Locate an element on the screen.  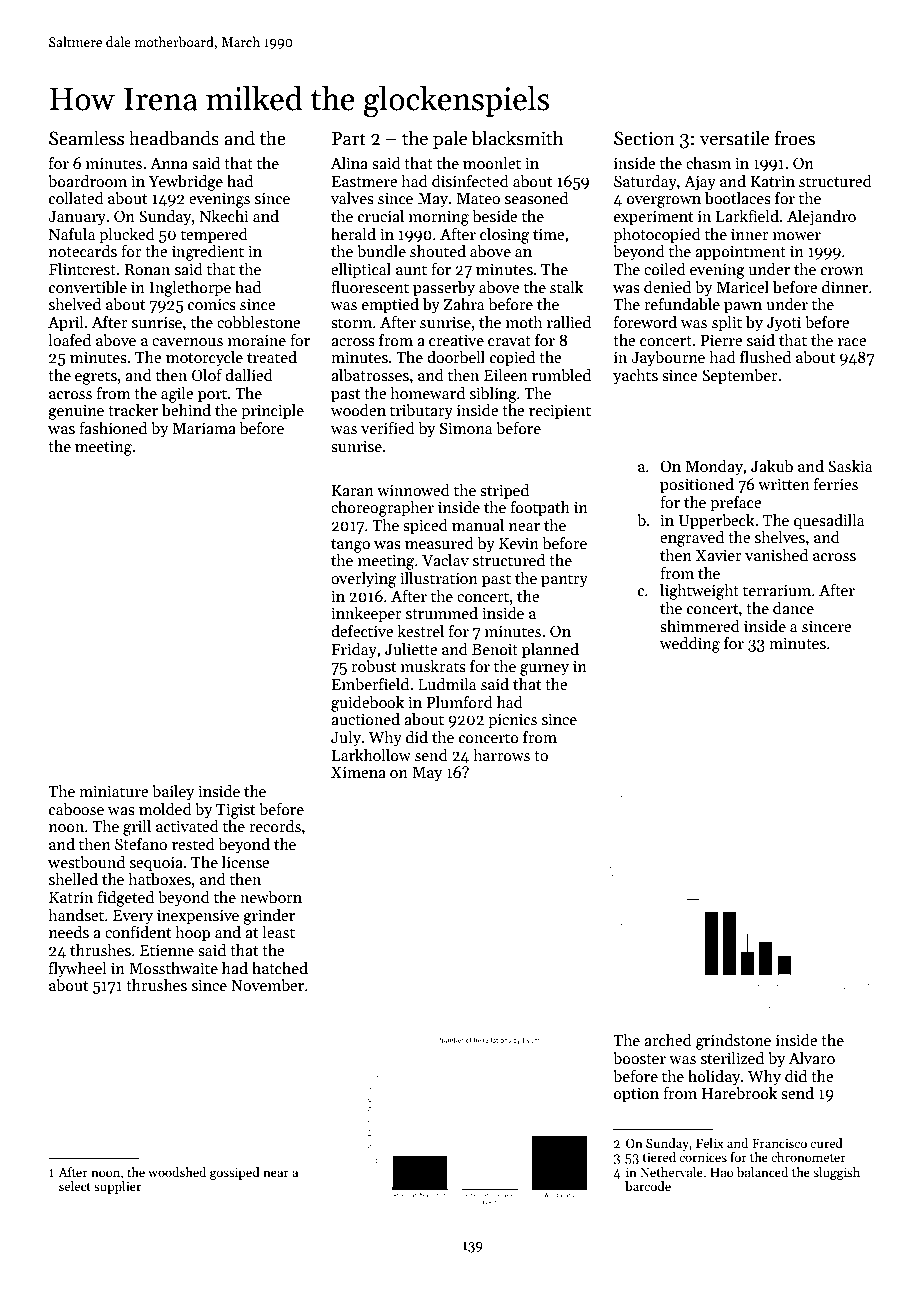
dance is located at coordinates (793, 608).
